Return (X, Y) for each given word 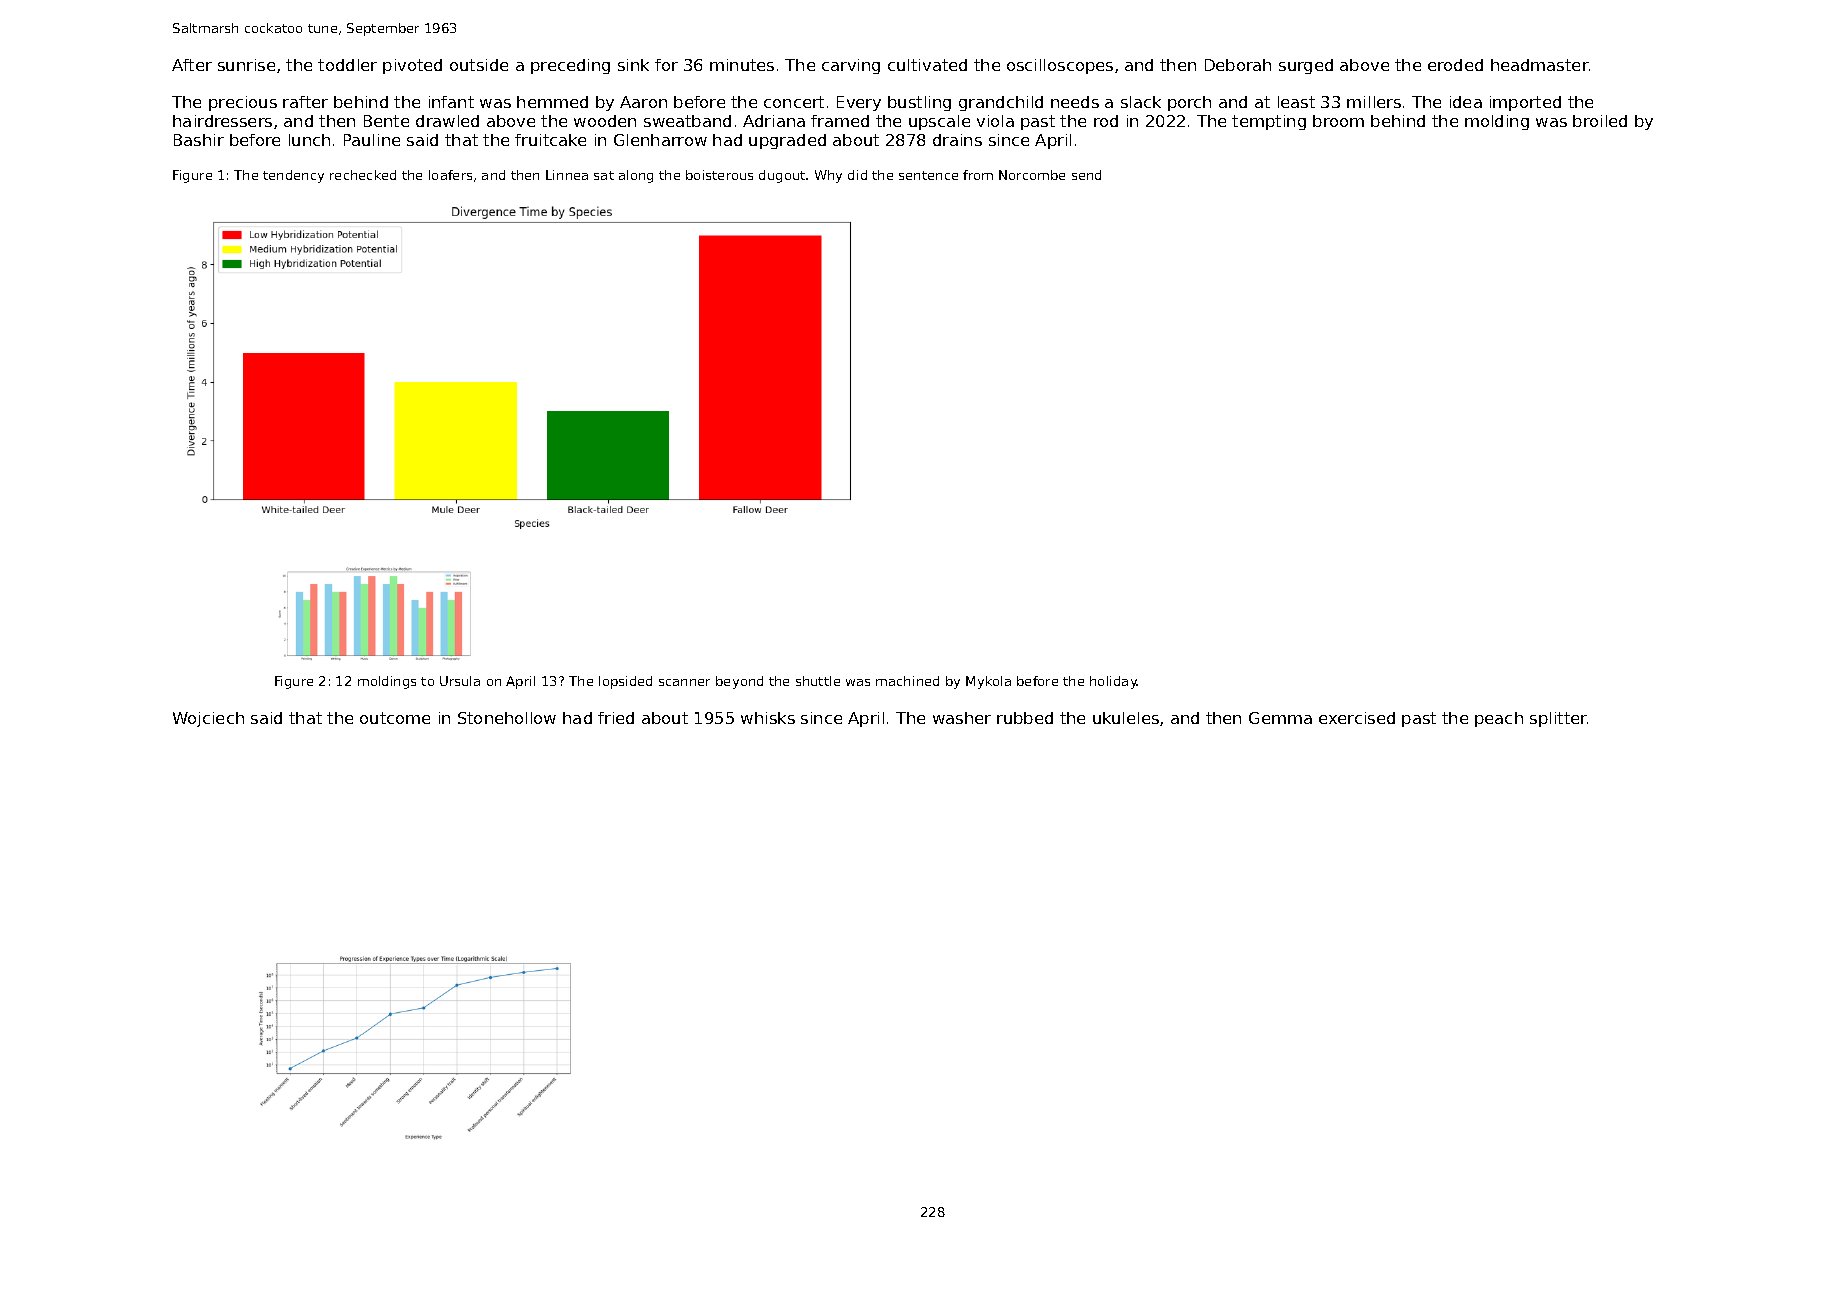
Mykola (988, 682)
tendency (293, 176)
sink (633, 65)
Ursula (460, 681)
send (1086, 175)
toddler (347, 65)
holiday (1113, 682)
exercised (1357, 718)
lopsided (625, 682)
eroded (1455, 65)
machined (907, 681)
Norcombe (1032, 175)
